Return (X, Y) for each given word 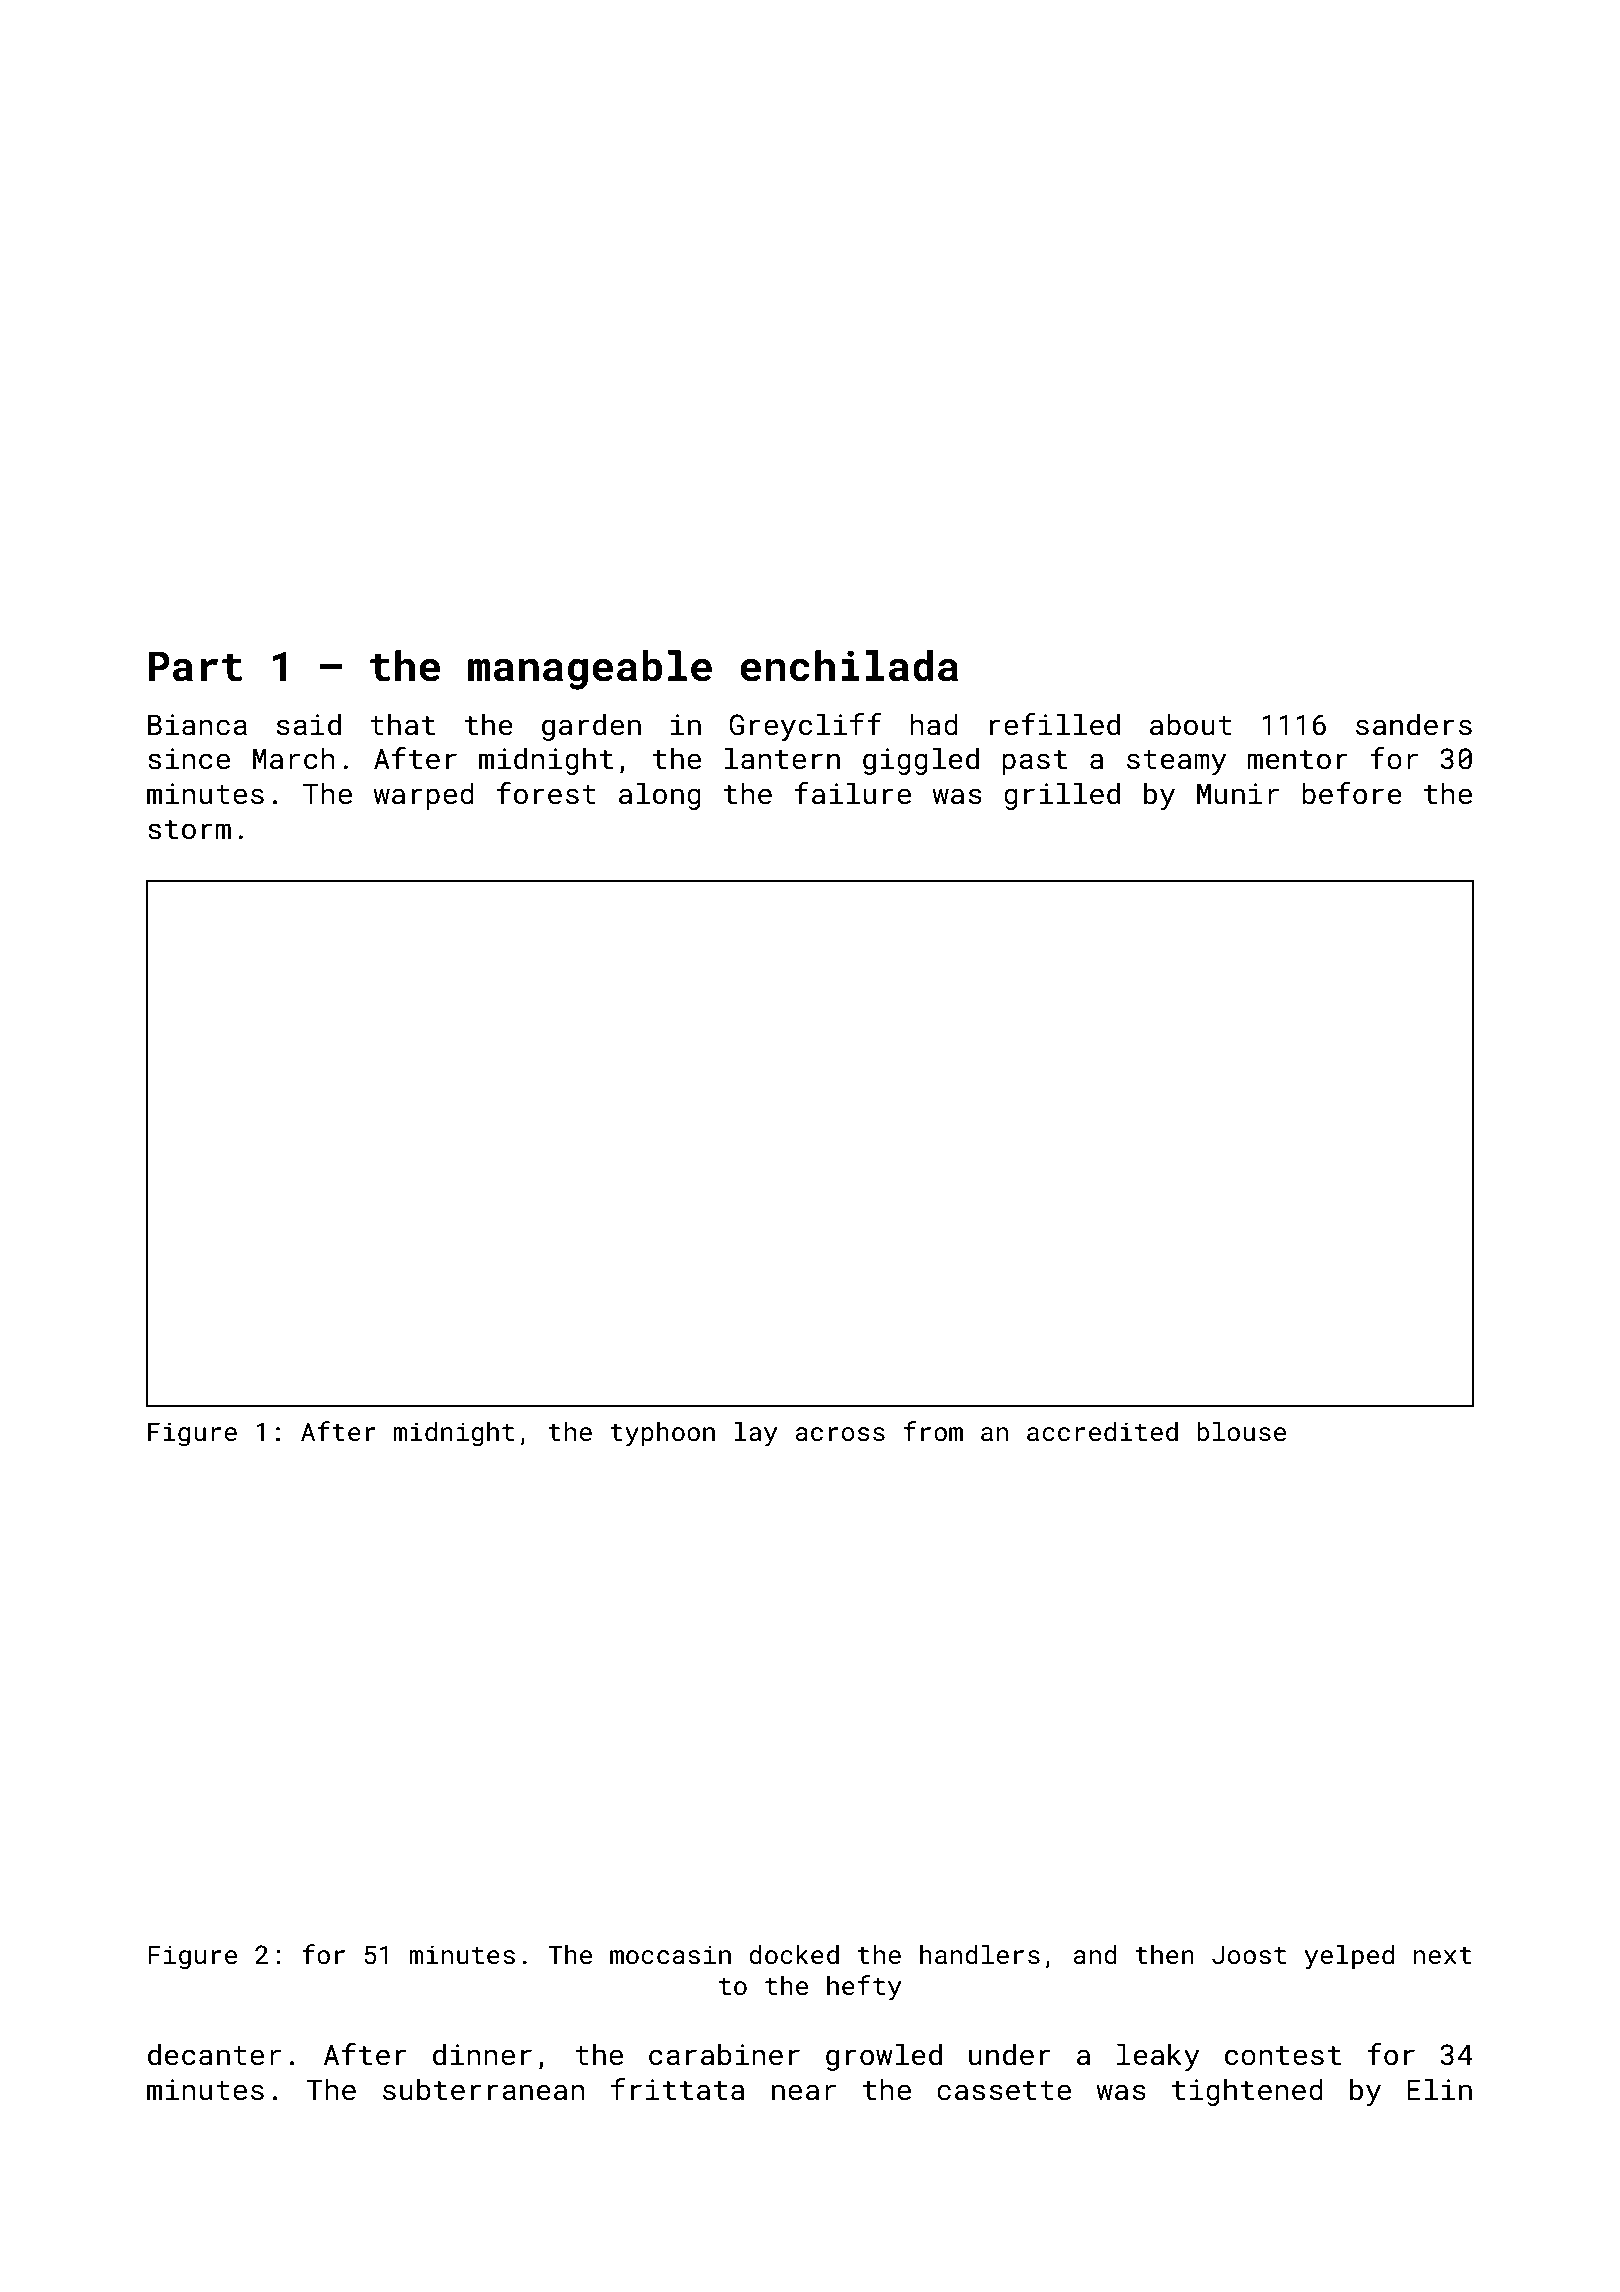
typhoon (662, 1434)
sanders (1414, 724)
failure (852, 793)
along (660, 796)
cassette (1004, 2091)
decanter (214, 2054)
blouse (1241, 1431)
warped (423, 796)
